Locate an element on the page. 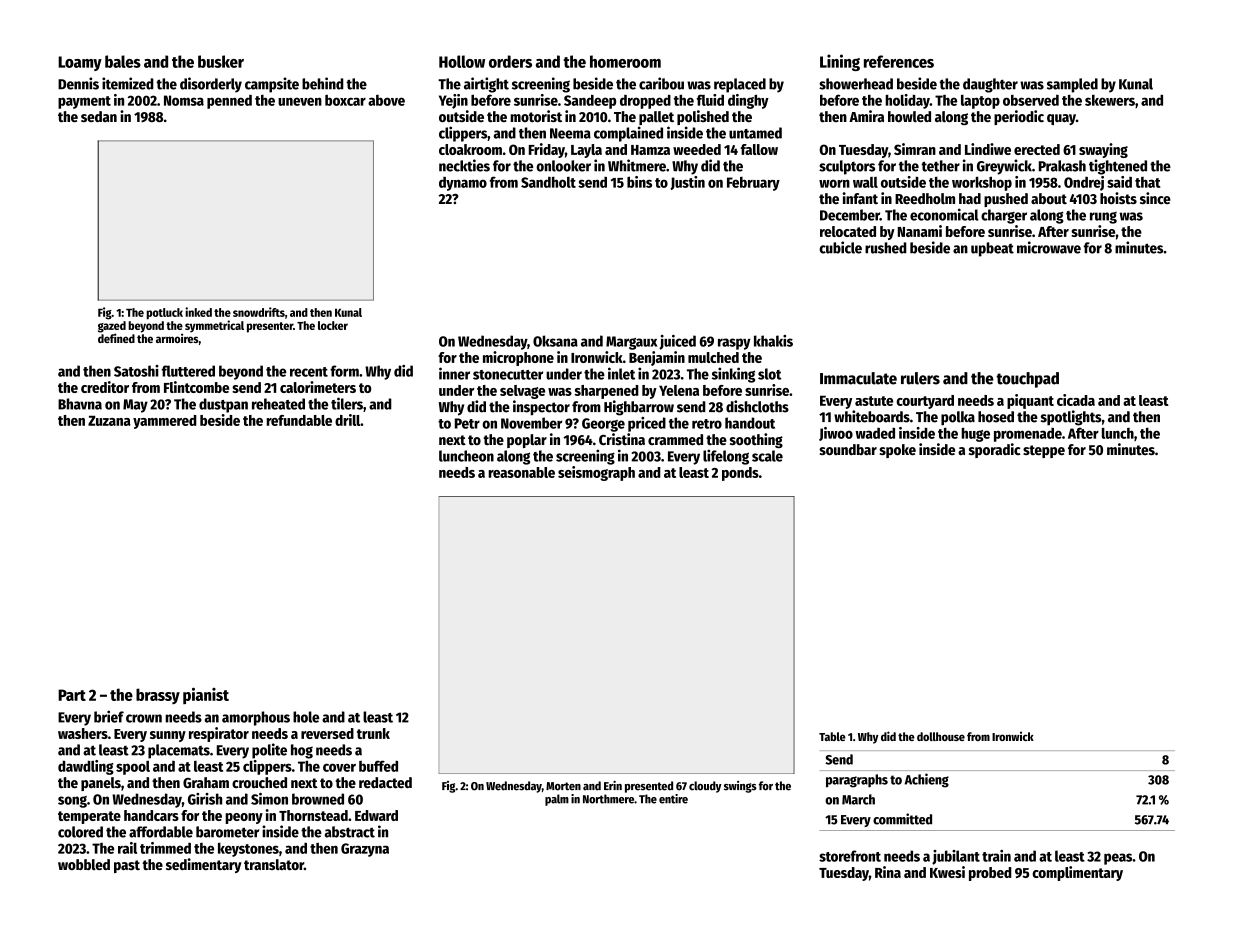 The height and width of the page is (952, 1233). affordable is located at coordinates (161, 832).
